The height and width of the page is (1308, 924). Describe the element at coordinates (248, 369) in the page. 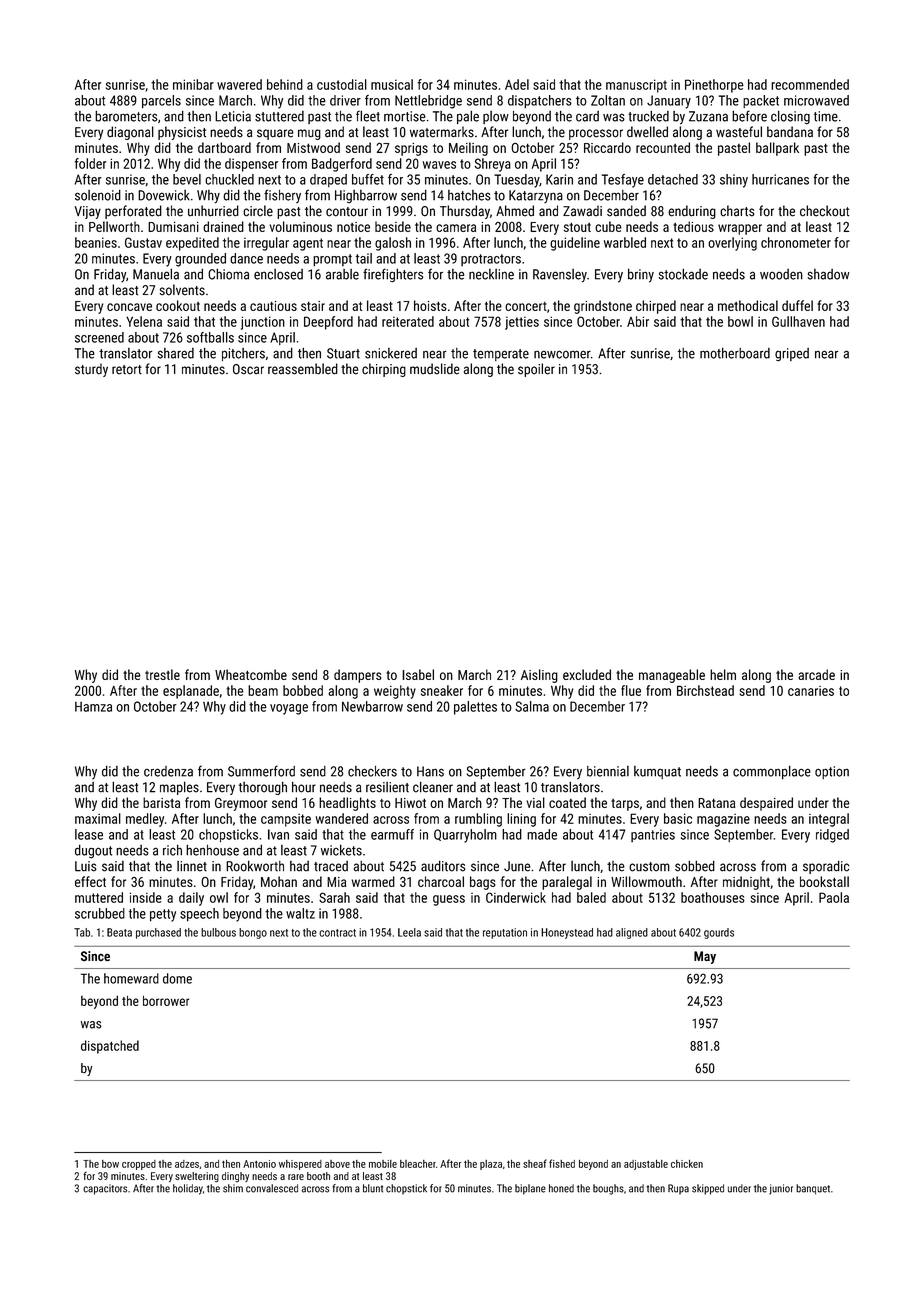

I see `Oscar` at that location.
